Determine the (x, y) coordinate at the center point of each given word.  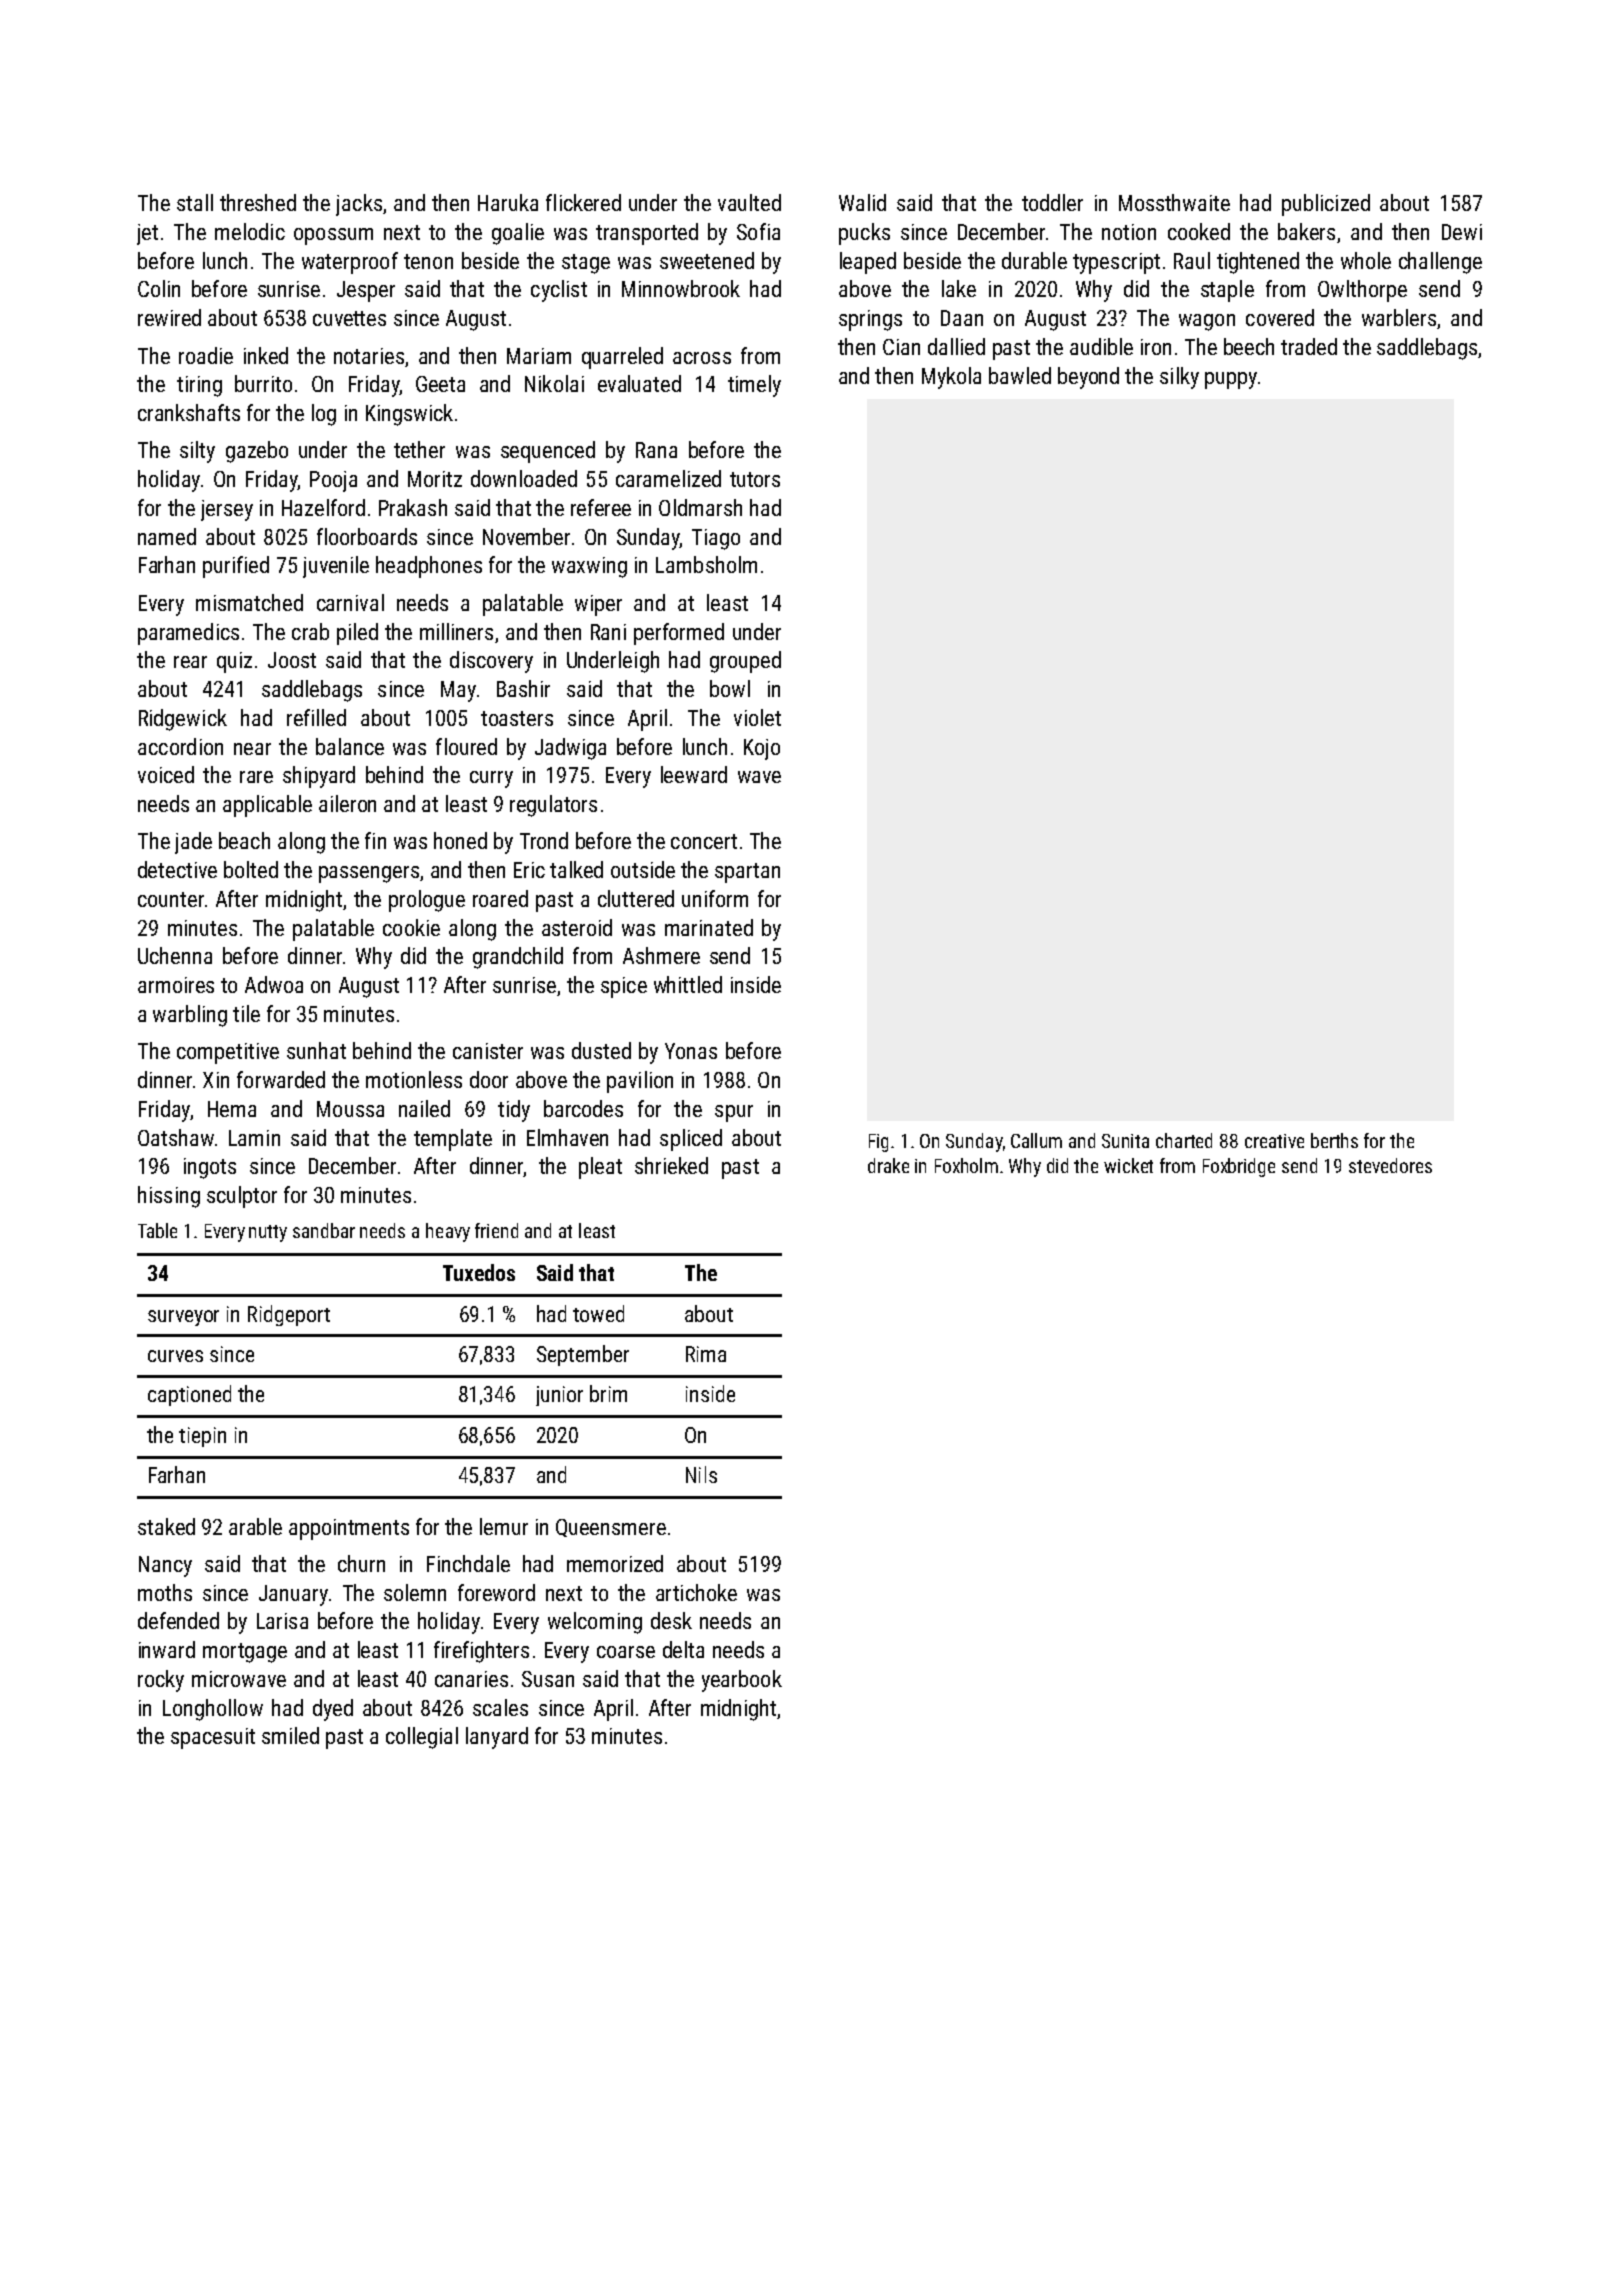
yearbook (742, 1681)
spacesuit (213, 1738)
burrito (263, 383)
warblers (1399, 317)
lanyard (497, 1738)
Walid (862, 202)
